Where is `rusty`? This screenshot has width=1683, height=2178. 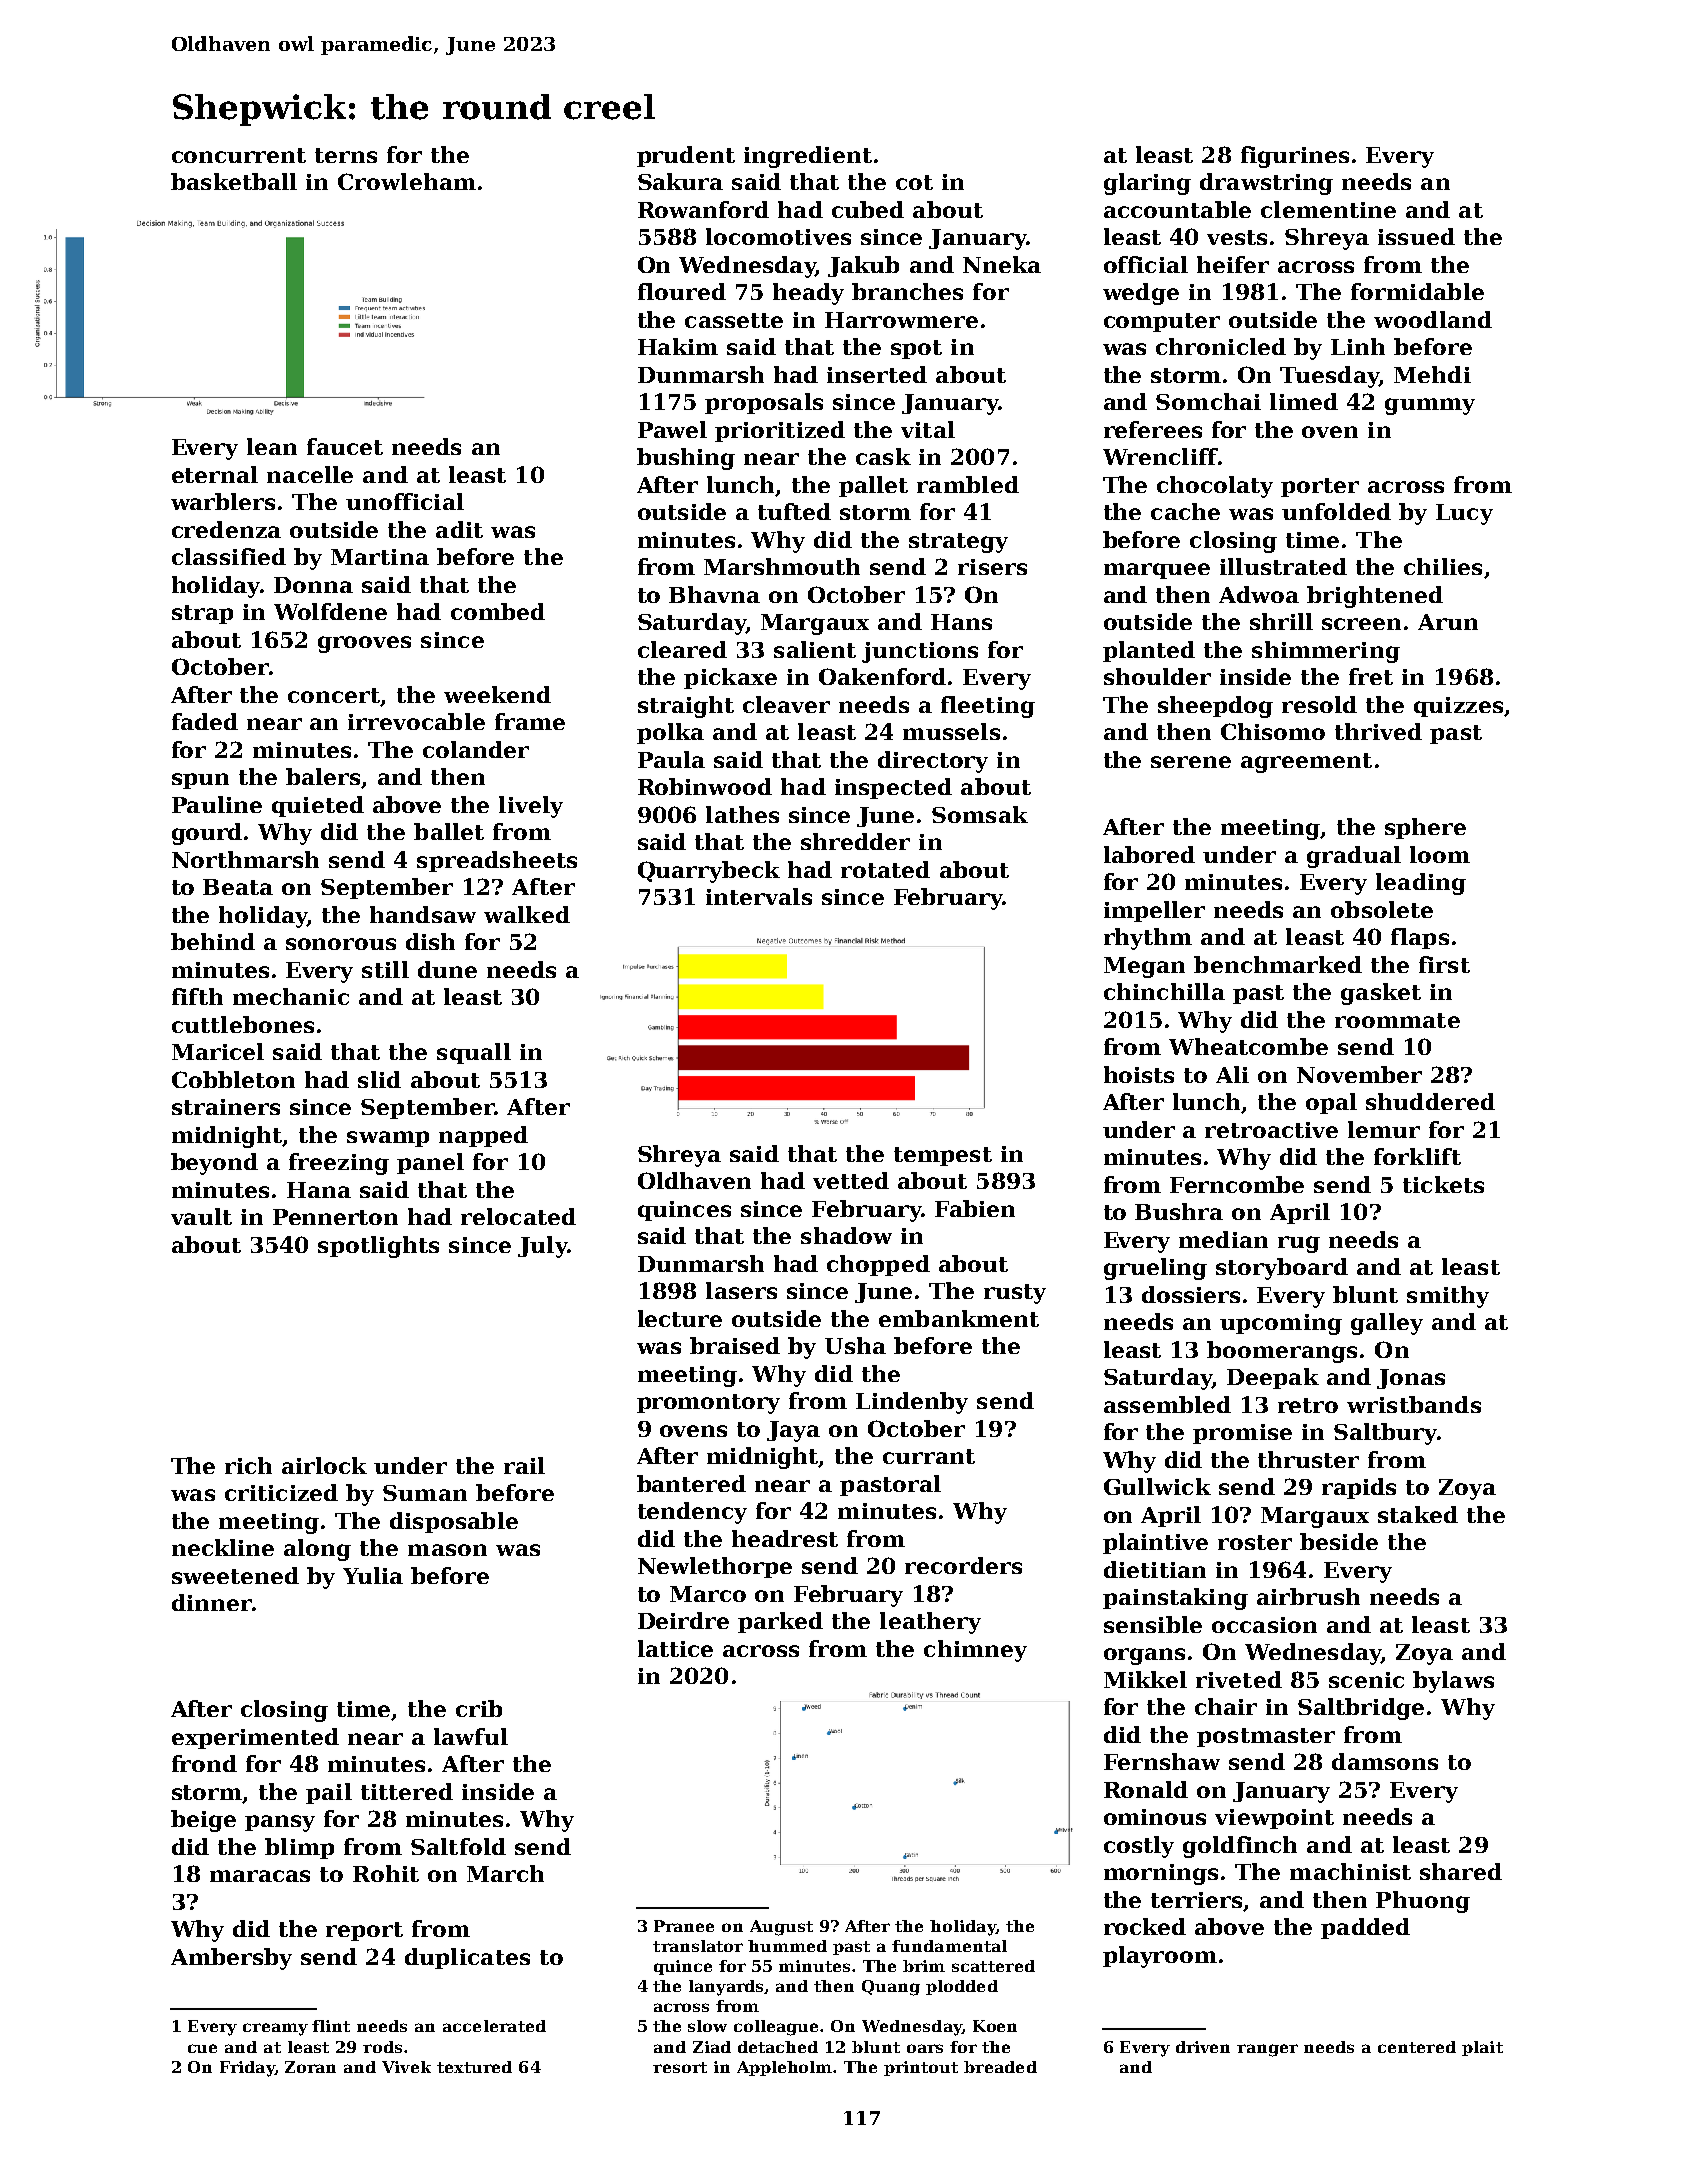
rusty is located at coordinates (1015, 1294).
